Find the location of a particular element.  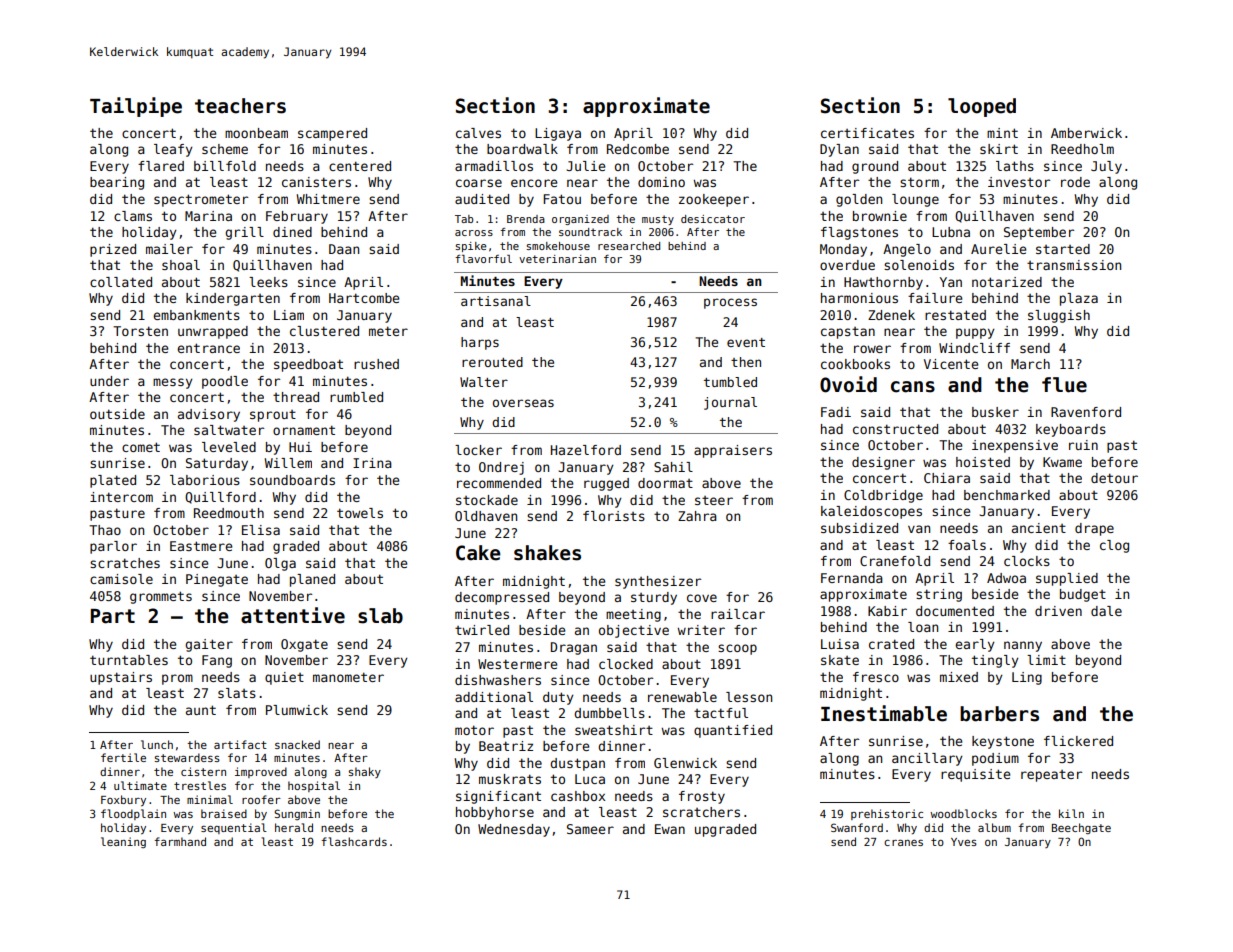

looped is located at coordinates (982, 107).
